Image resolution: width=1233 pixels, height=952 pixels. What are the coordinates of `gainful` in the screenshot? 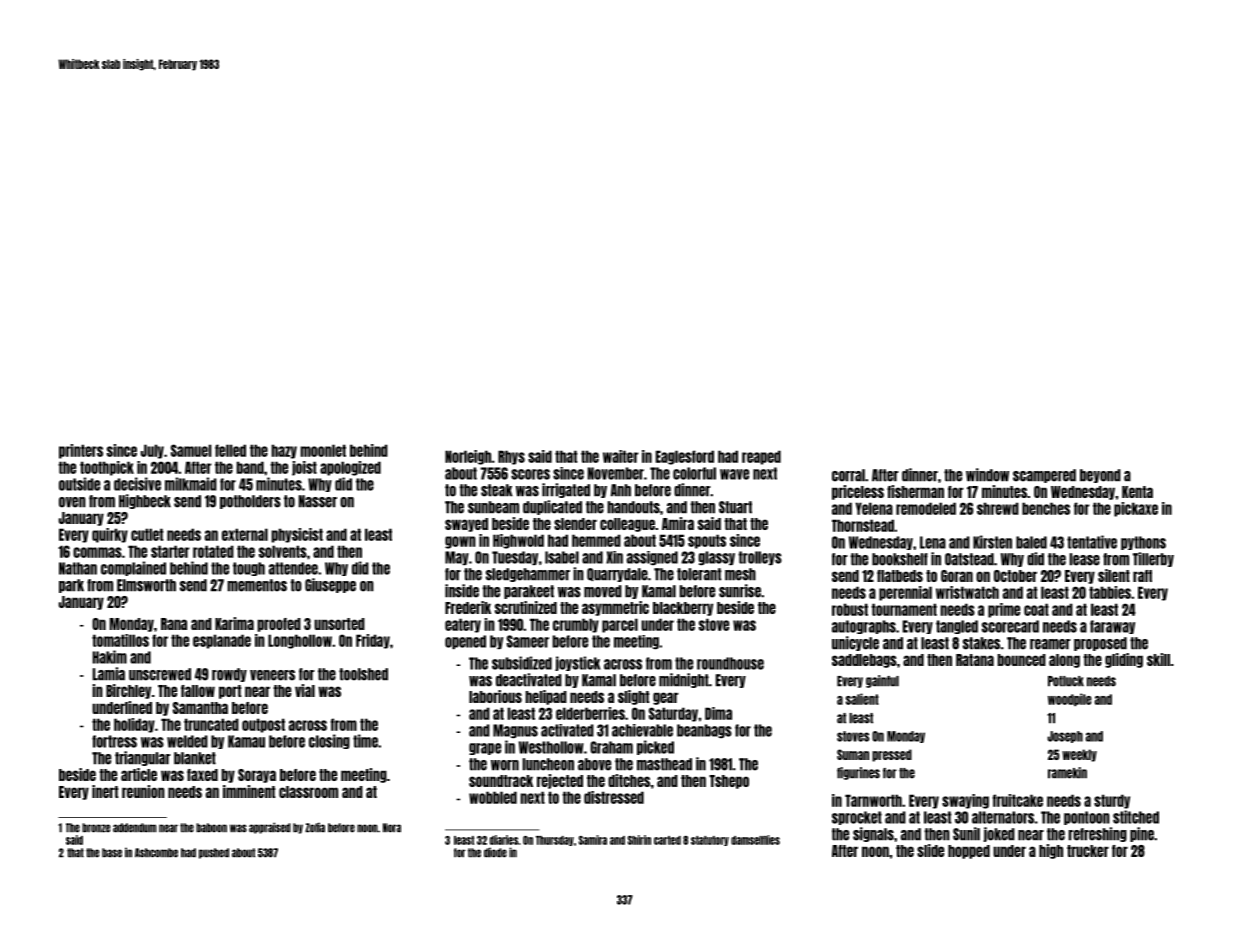 It's located at (882, 681).
